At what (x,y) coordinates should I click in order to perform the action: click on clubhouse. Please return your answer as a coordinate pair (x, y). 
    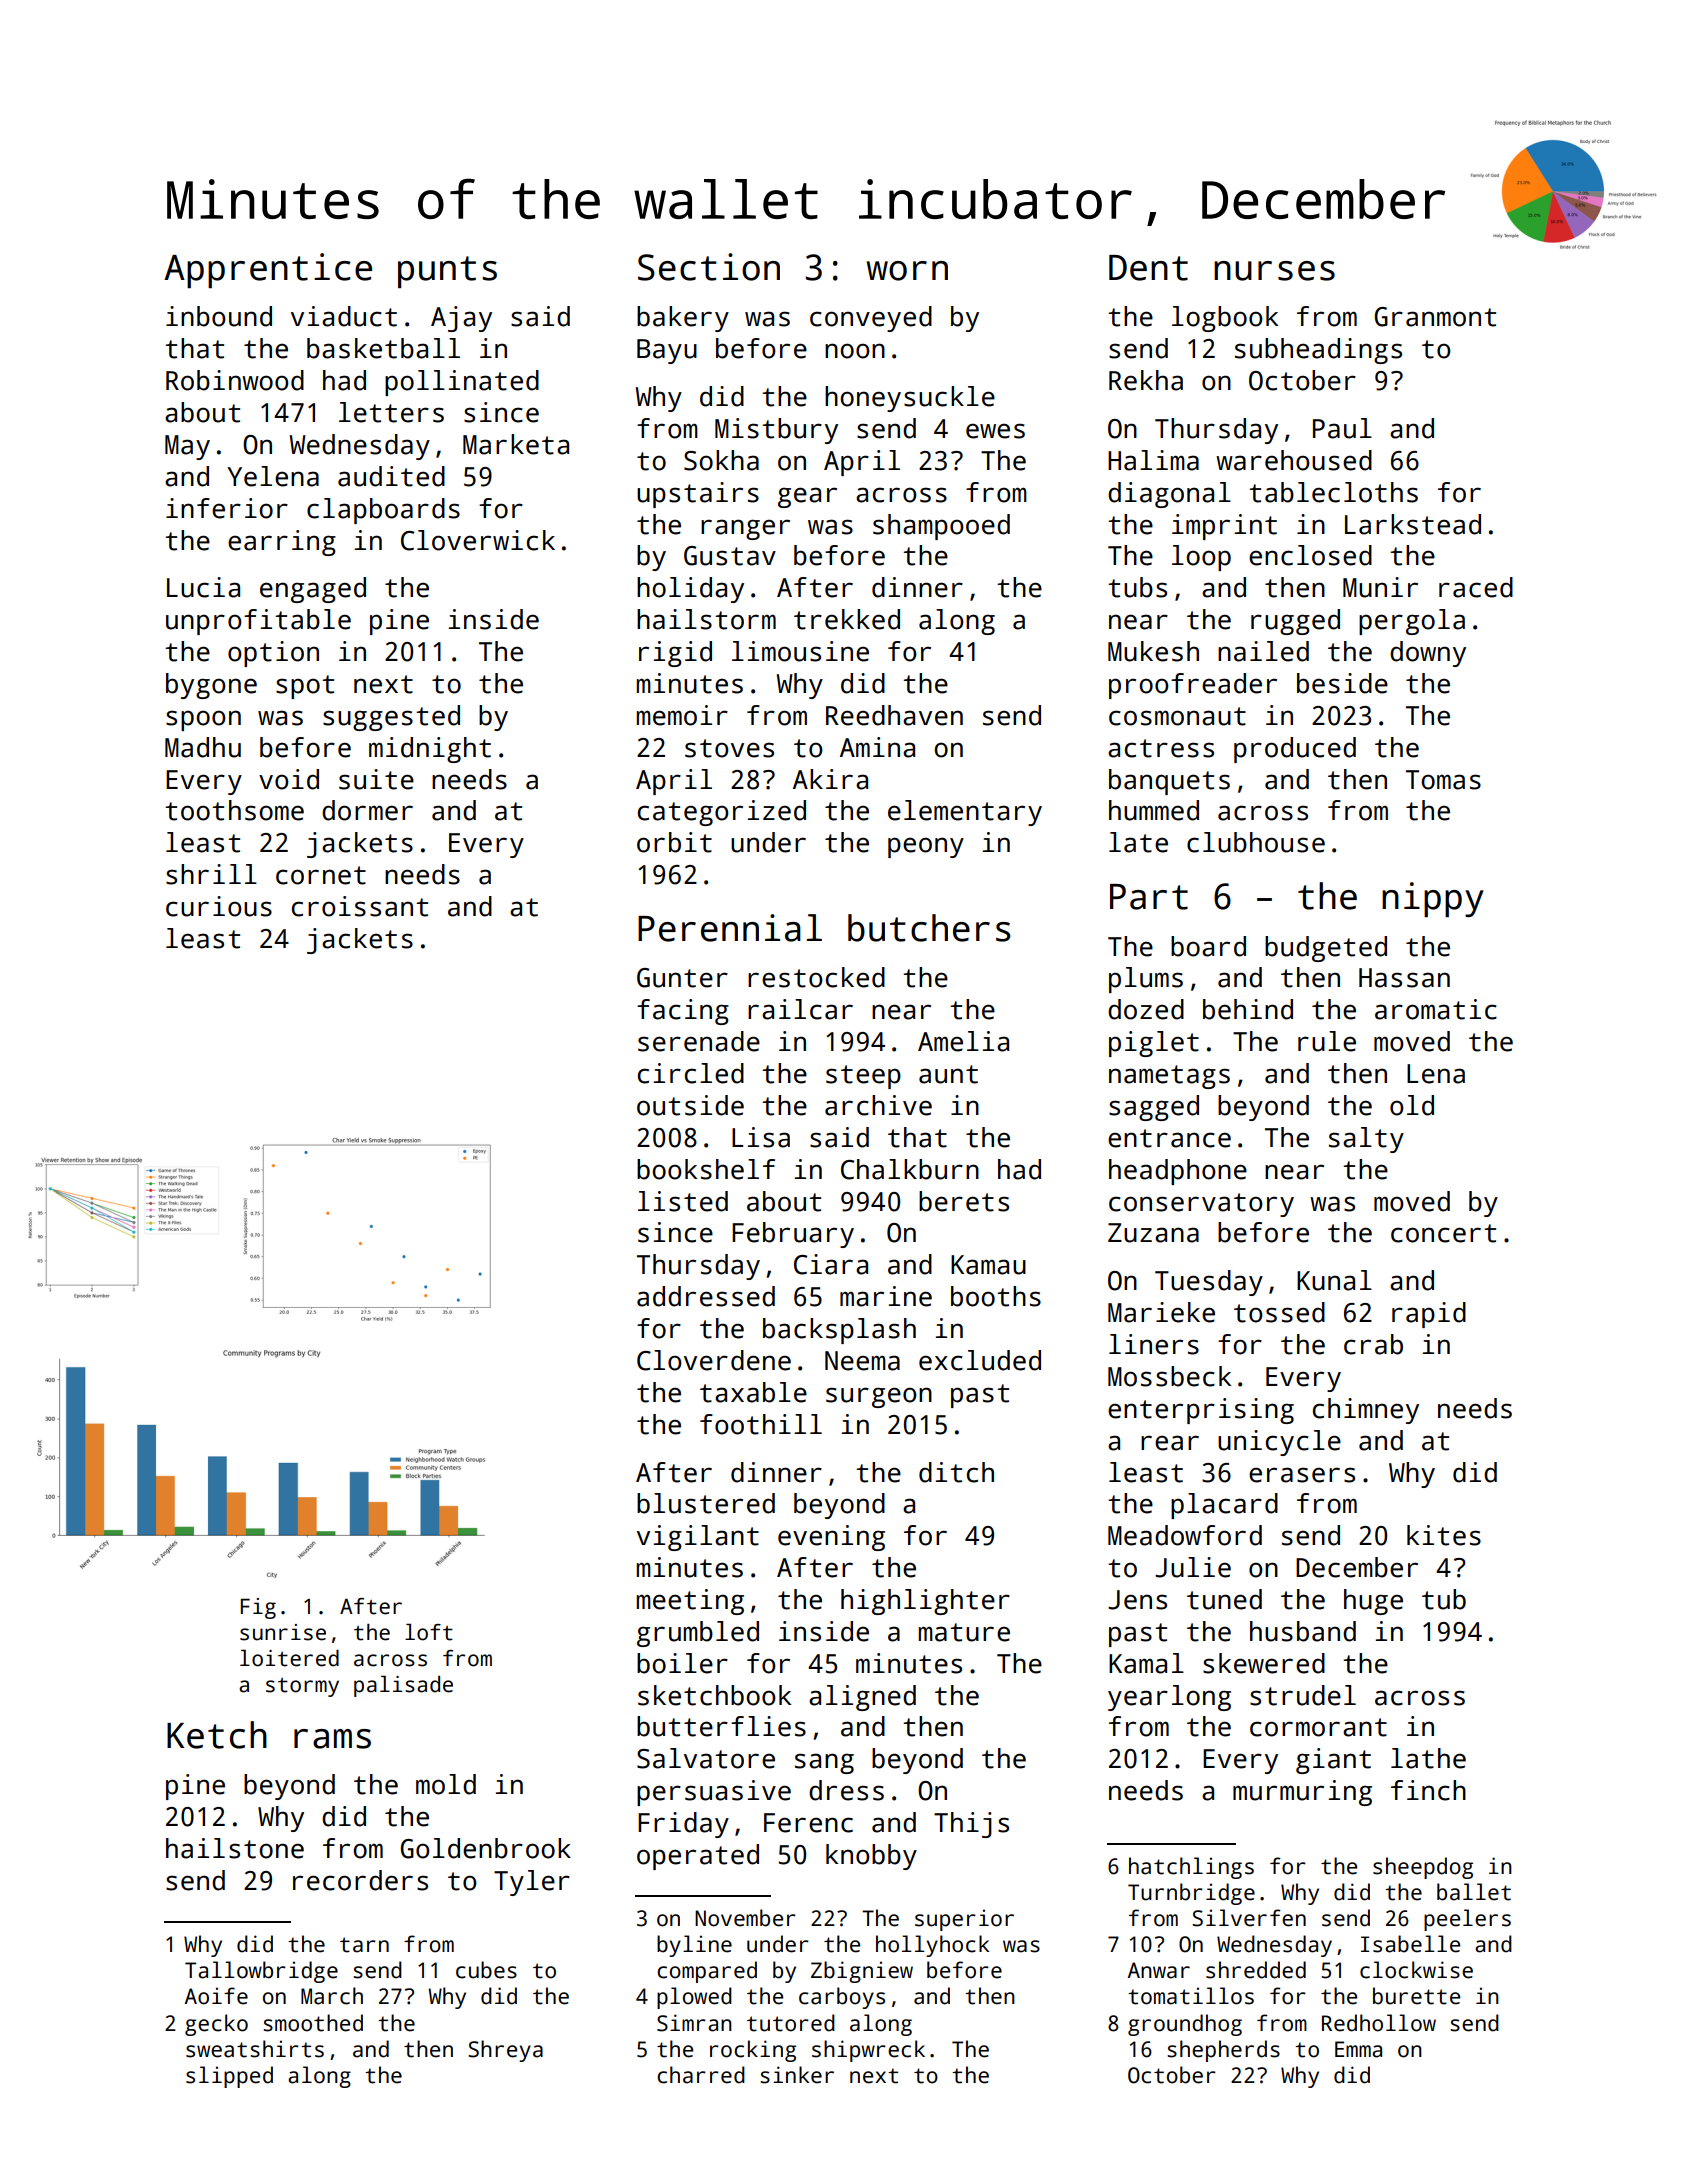
    Looking at the image, I should click on (1256, 842).
